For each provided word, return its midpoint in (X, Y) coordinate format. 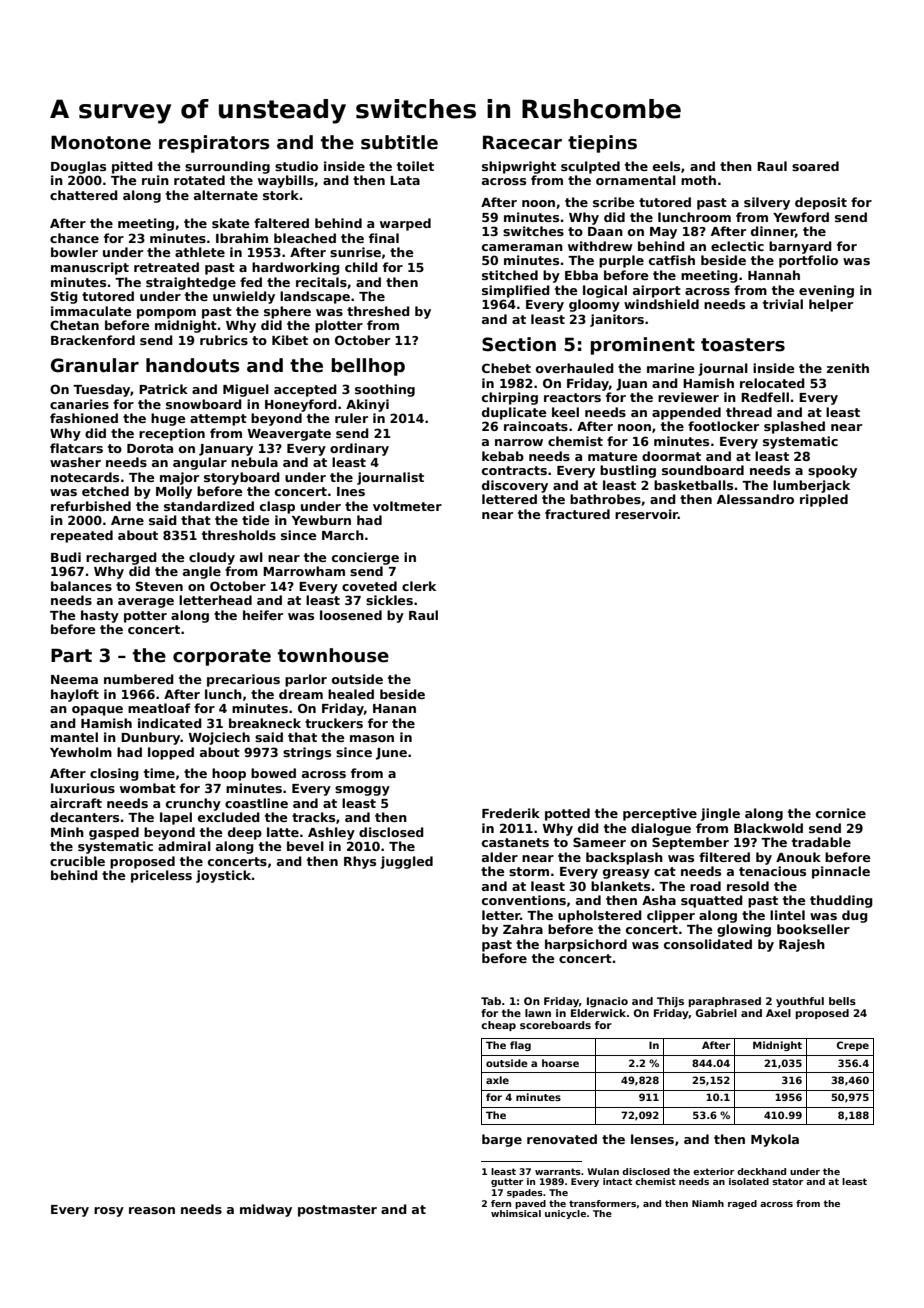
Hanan (394, 708)
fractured (577, 514)
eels (666, 166)
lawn (538, 1013)
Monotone (101, 142)
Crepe (853, 1046)
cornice (841, 813)
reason (152, 1210)
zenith (848, 368)
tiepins (602, 144)
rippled (824, 500)
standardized (209, 506)
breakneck (265, 723)
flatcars (76, 448)
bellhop (368, 367)
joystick (223, 876)
